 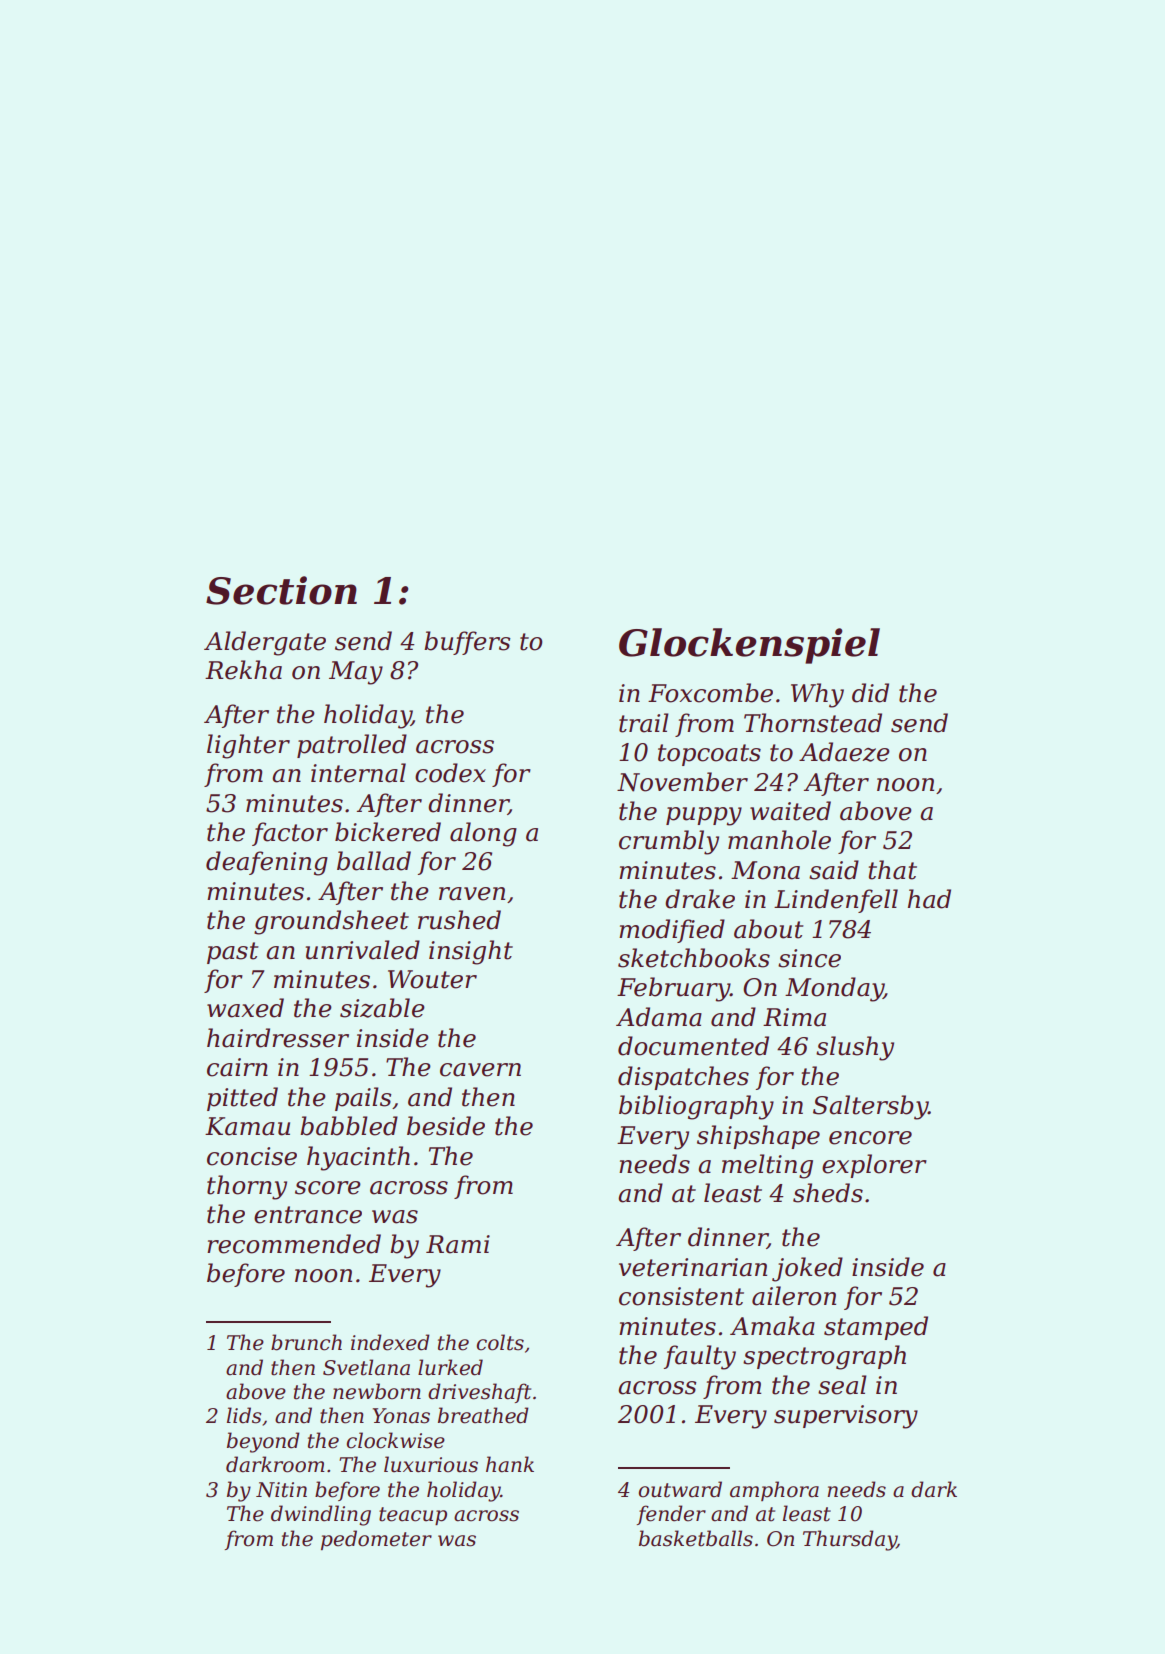 I want to click on dwindling, so click(x=321, y=1515).
